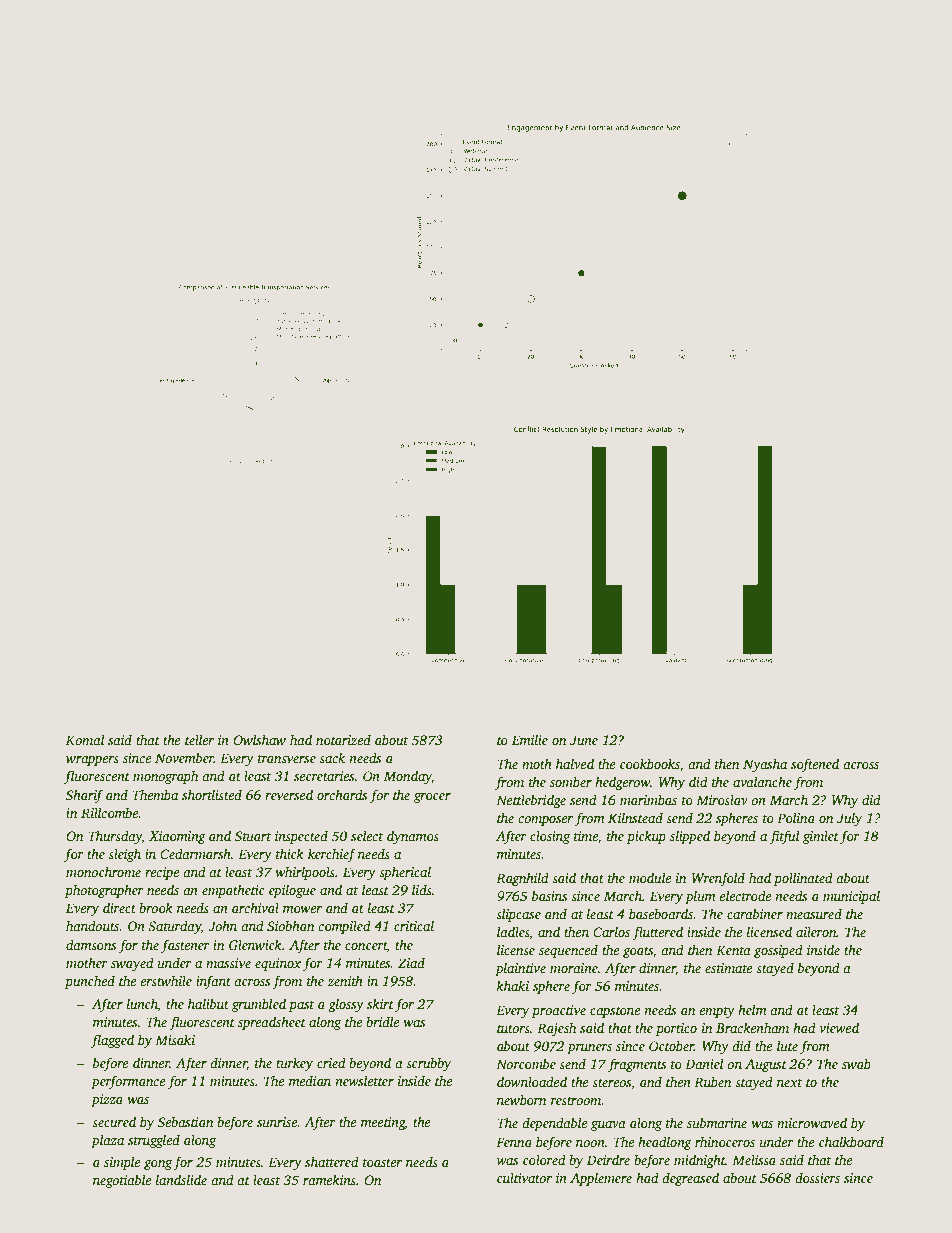 This document has width=952, height=1233. Describe the element at coordinates (413, 837) in the document. I see `dynamos` at that location.
